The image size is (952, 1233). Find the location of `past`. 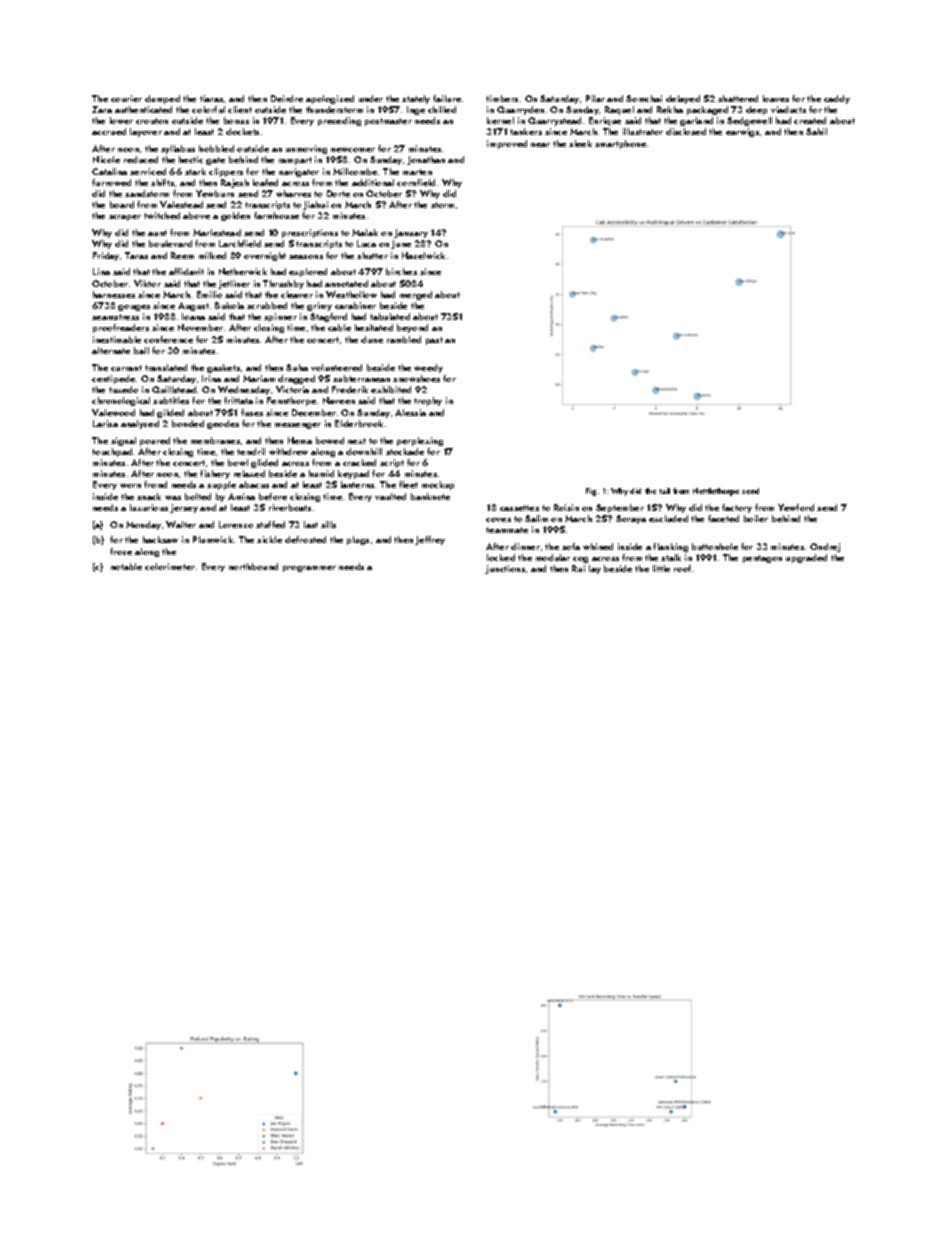

past is located at coordinates (434, 341).
